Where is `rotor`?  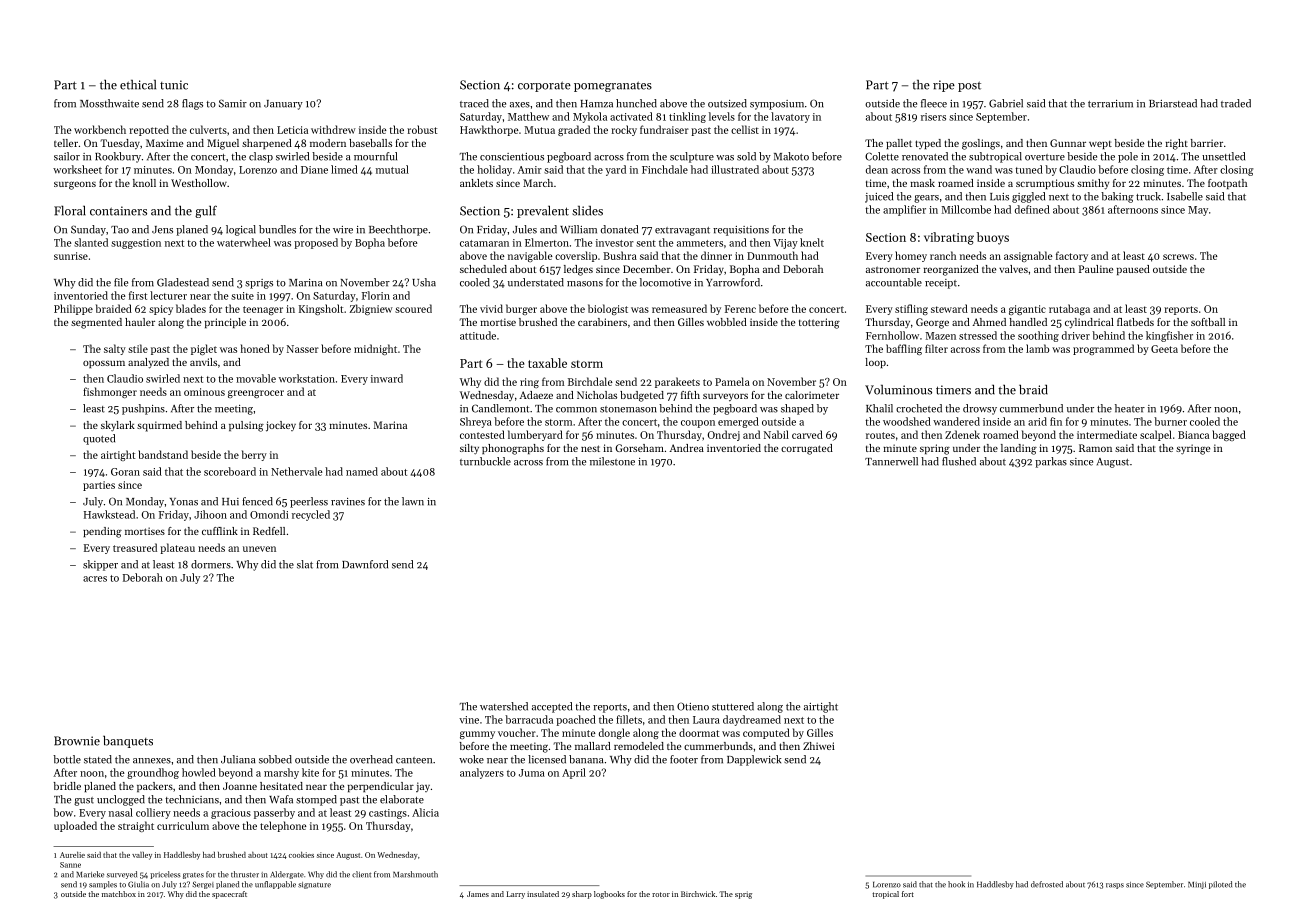
rotor is located at coordinates (661, 894).
